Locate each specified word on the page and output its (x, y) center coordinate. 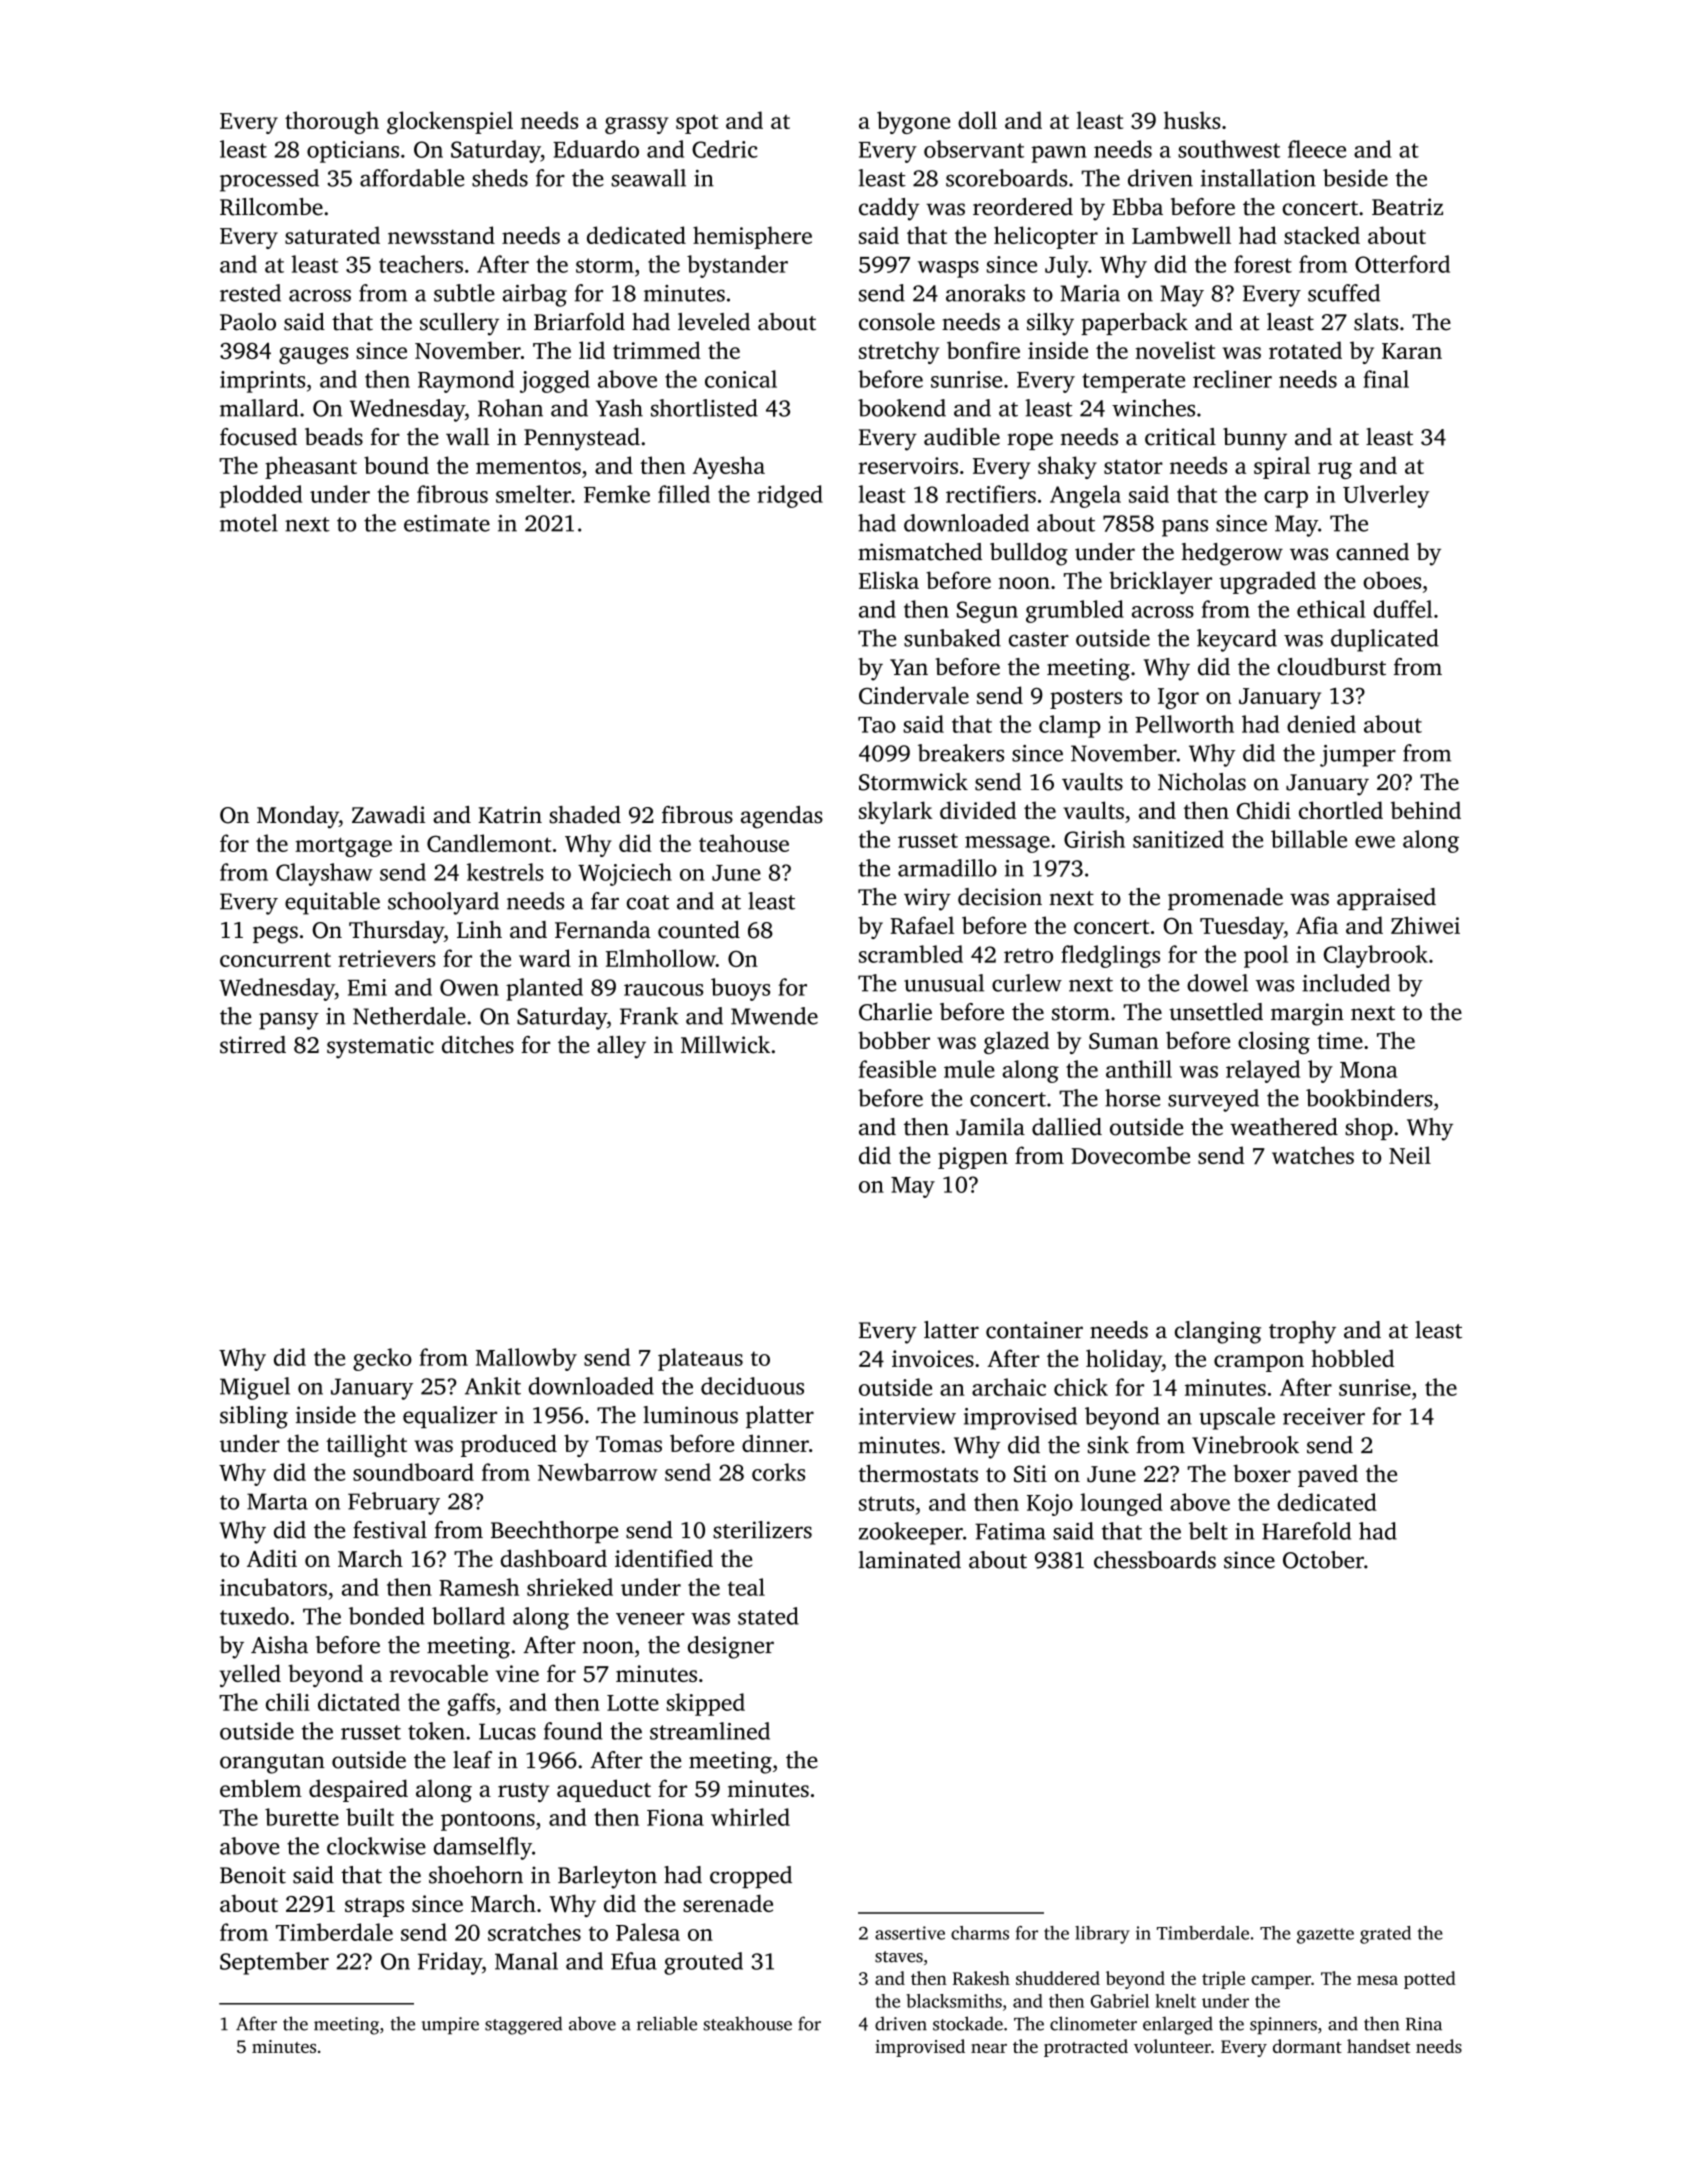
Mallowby (526, 1359)
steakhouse (747, 2023)
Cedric (724, 149)
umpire (450, 2025)
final (1386, 379)
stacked (1322, 235)
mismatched (920, 552)
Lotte (633, 1703)
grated (1385, 1935)
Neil (1410, 1155)
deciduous (752, 1386)
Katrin (510, 815)
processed (269, 180)
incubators (273, 1587)
